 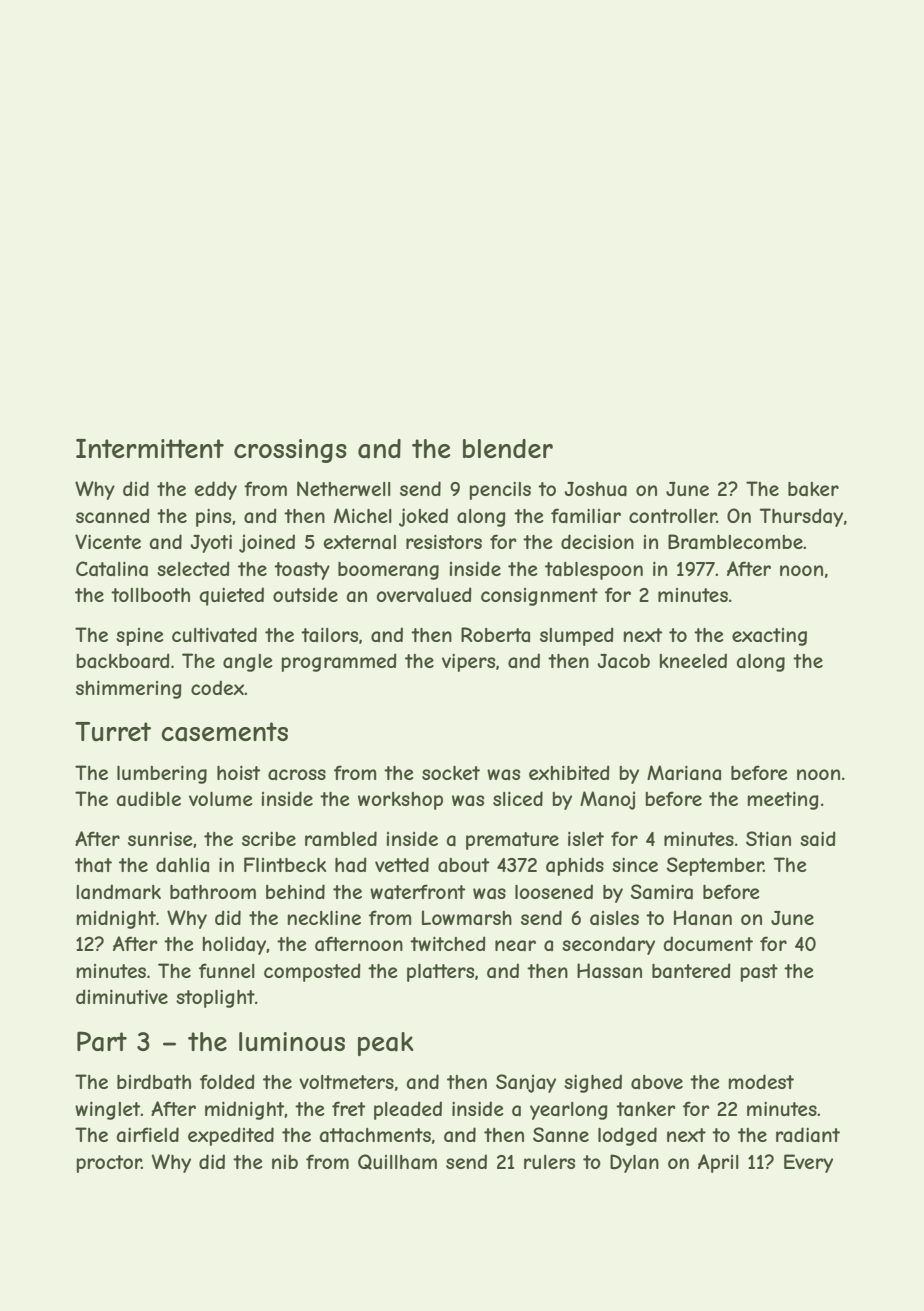 I want to click on Intermittent, so click(x=150, y=448).
